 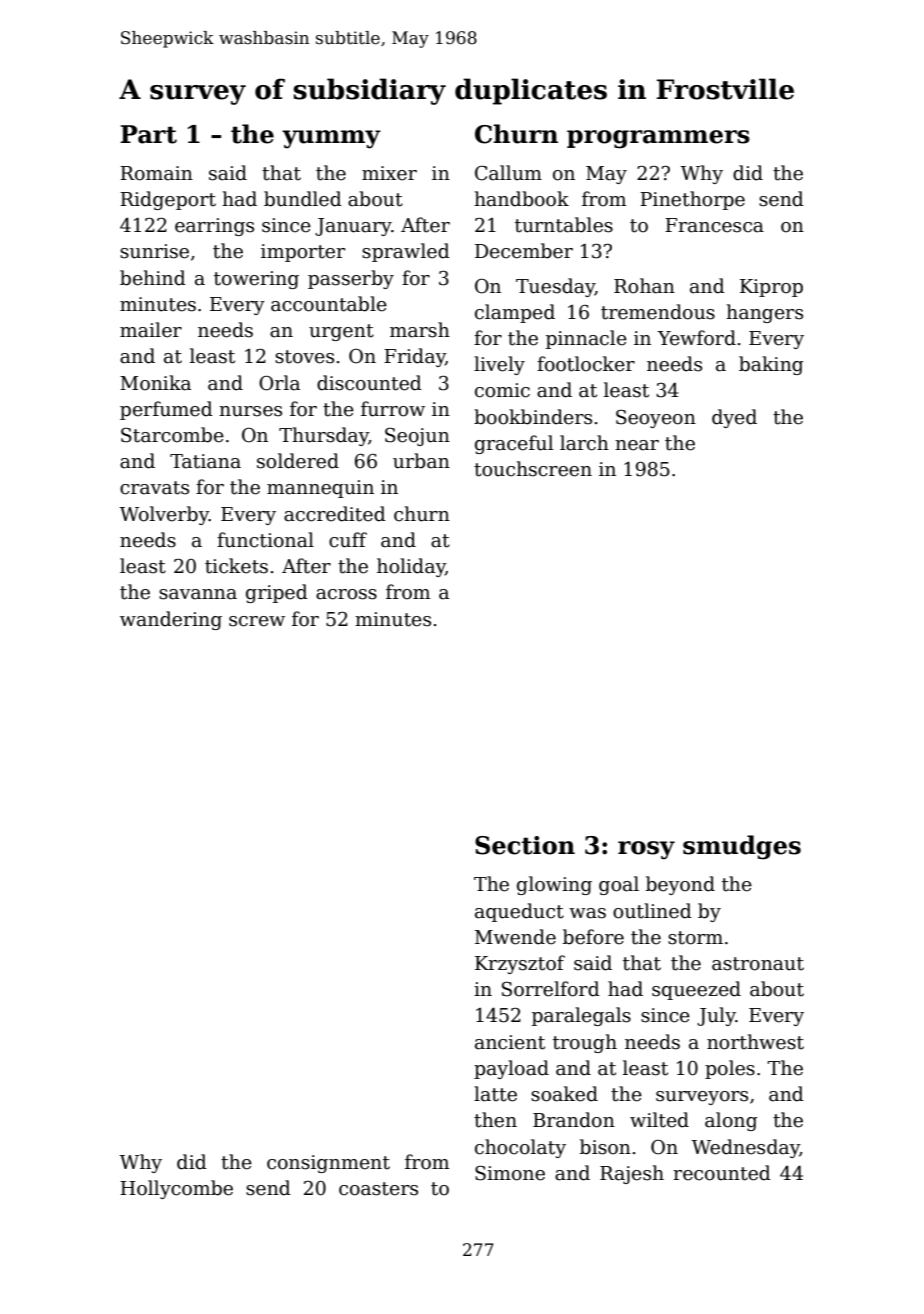 What do you see at coordinates (331, 139) in the screenshot?
I see `yummy` at bounding box center [331, 139].
